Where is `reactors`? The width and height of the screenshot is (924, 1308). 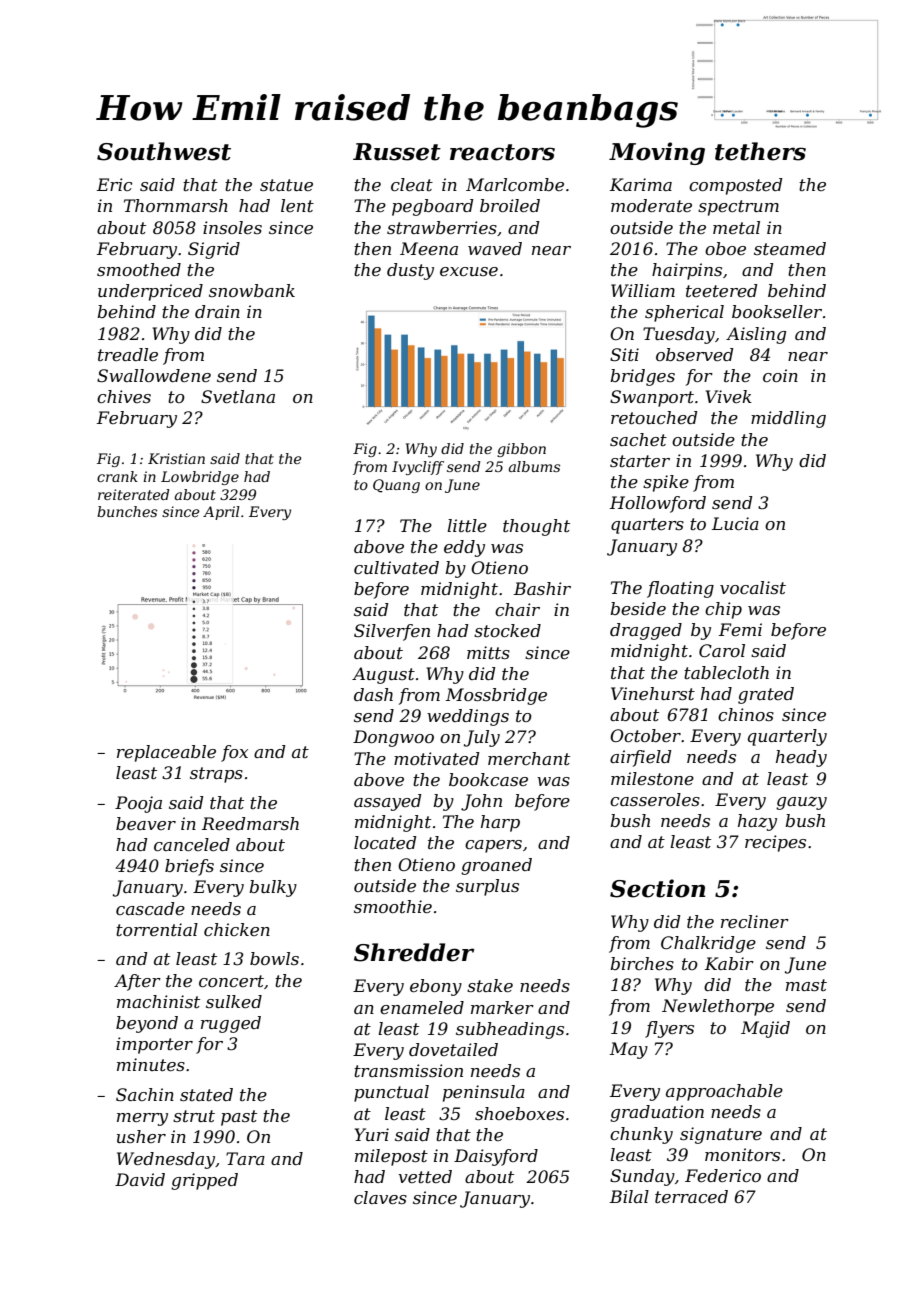 reactors is located at coordinates (502, 152).
